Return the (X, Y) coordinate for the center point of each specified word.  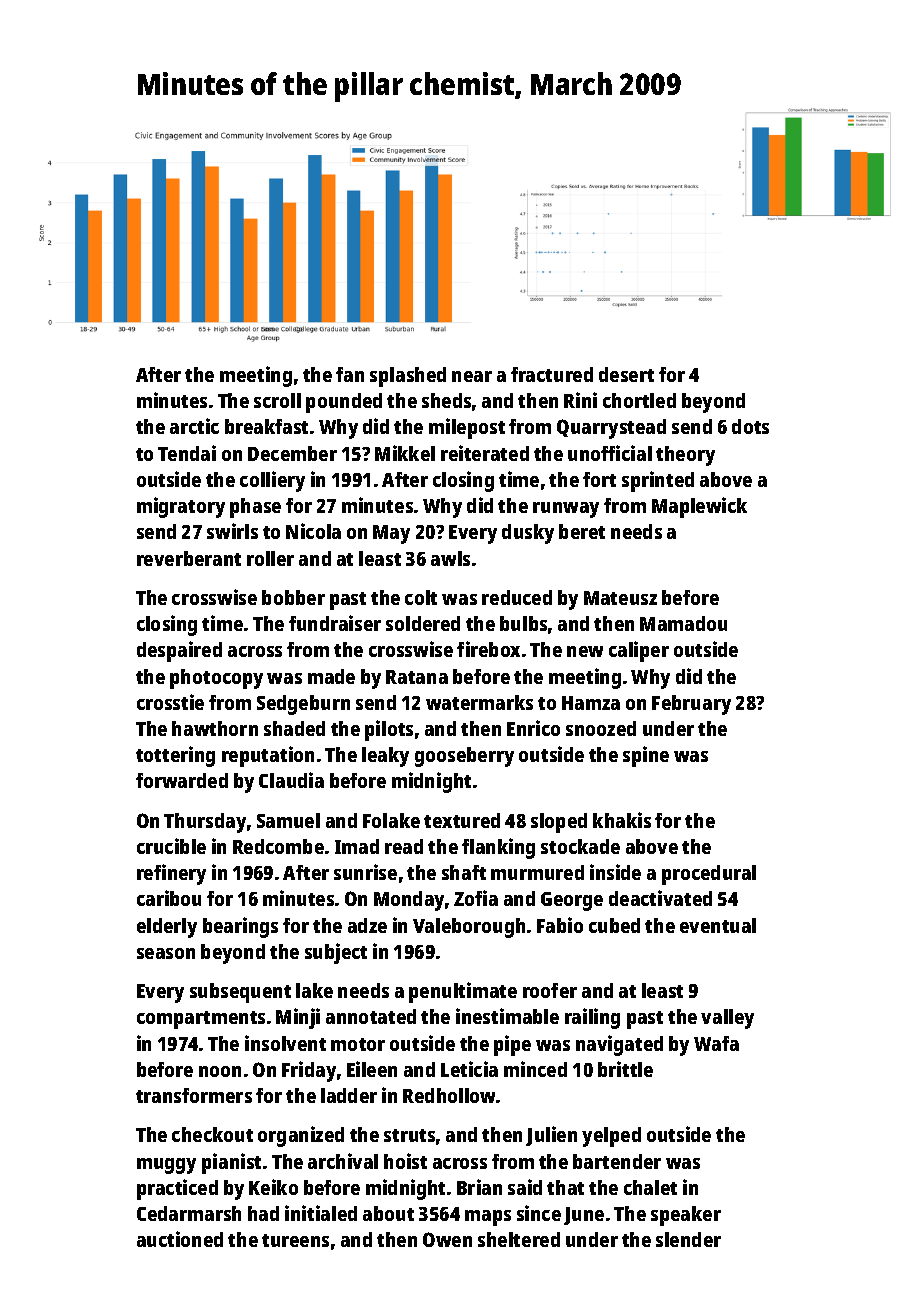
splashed (408, 377)
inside (615, 872)
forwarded (182, 780)
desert (626, 374)
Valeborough (469, 928)
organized (301, 1136)
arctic (194, 426)
